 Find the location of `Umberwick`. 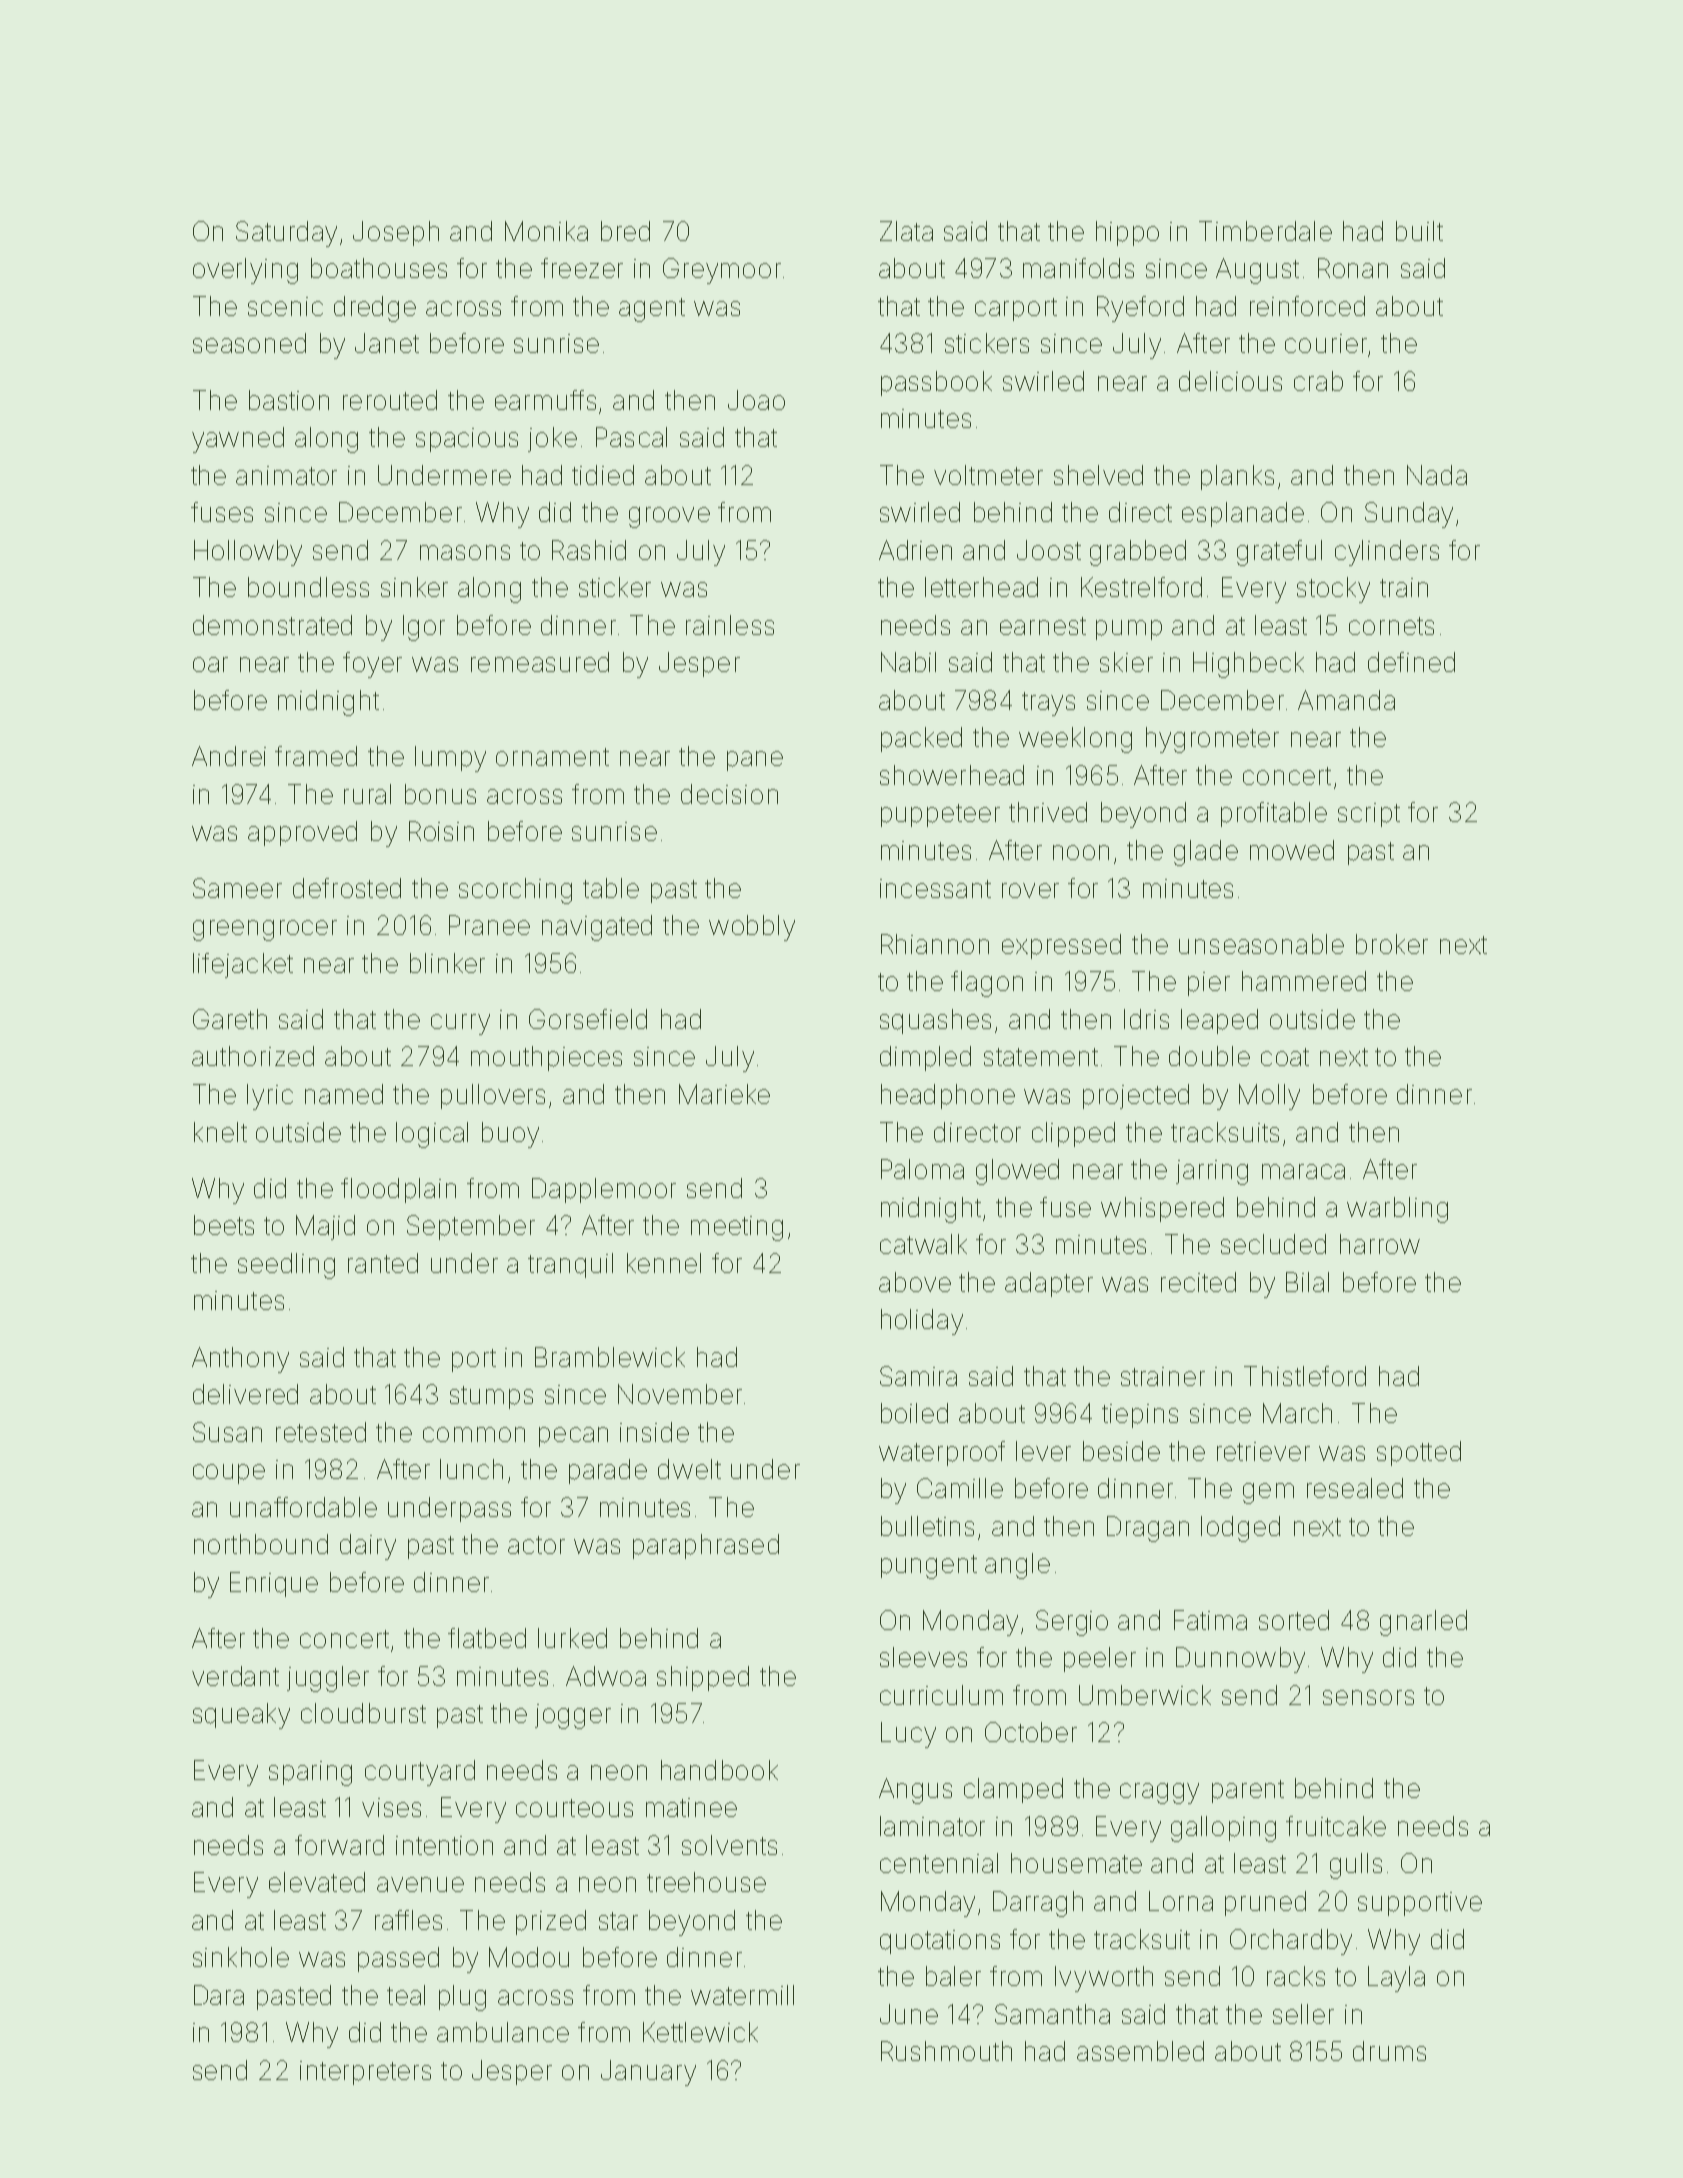

Umberwick is located at coordinates (1145, 1695).
